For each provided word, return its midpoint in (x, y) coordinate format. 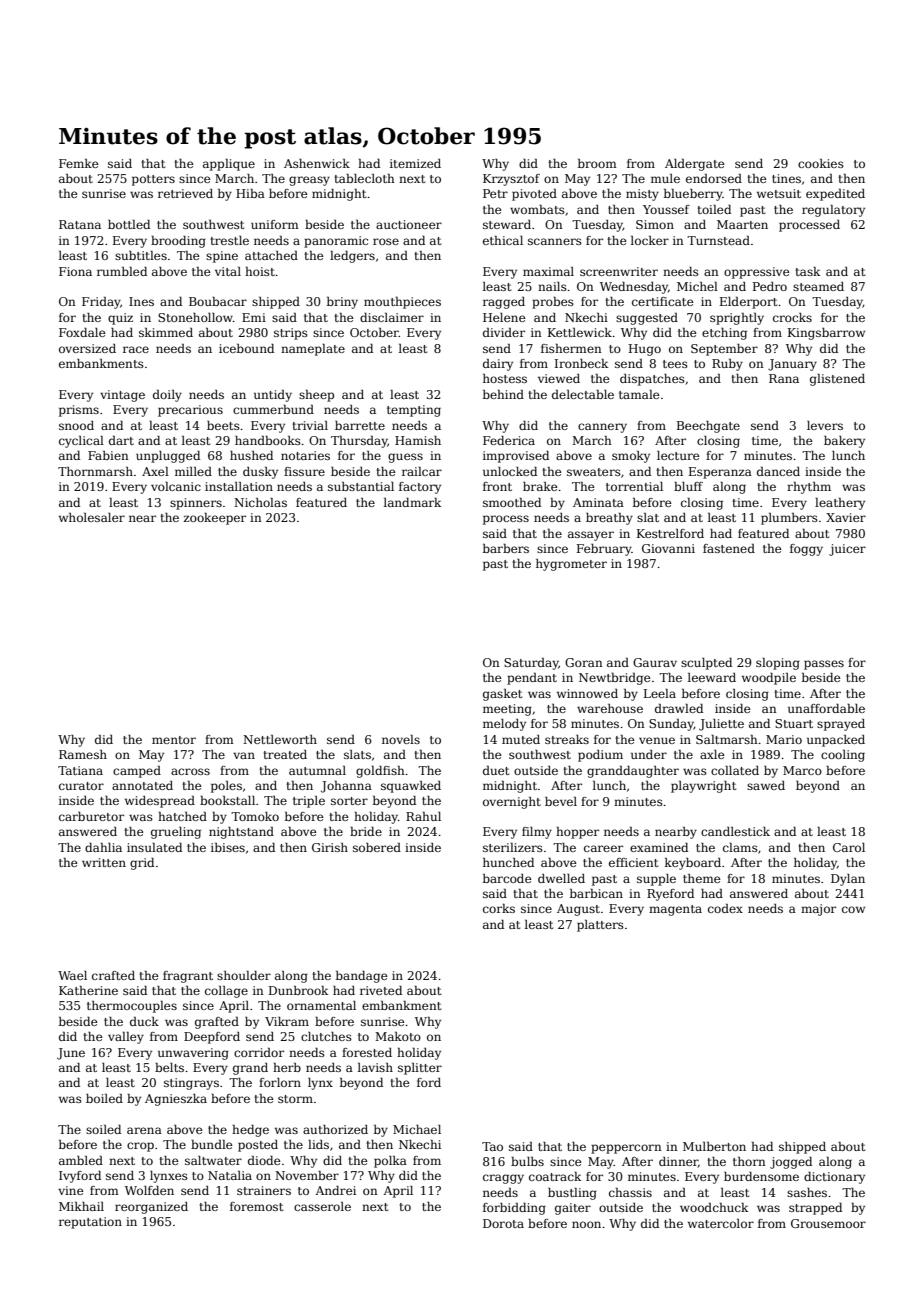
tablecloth (364, 178)
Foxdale (82, 332)
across (190, 771)
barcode (507, 878)
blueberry (693, 195)
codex (725, 908)
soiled (103, 1129)
